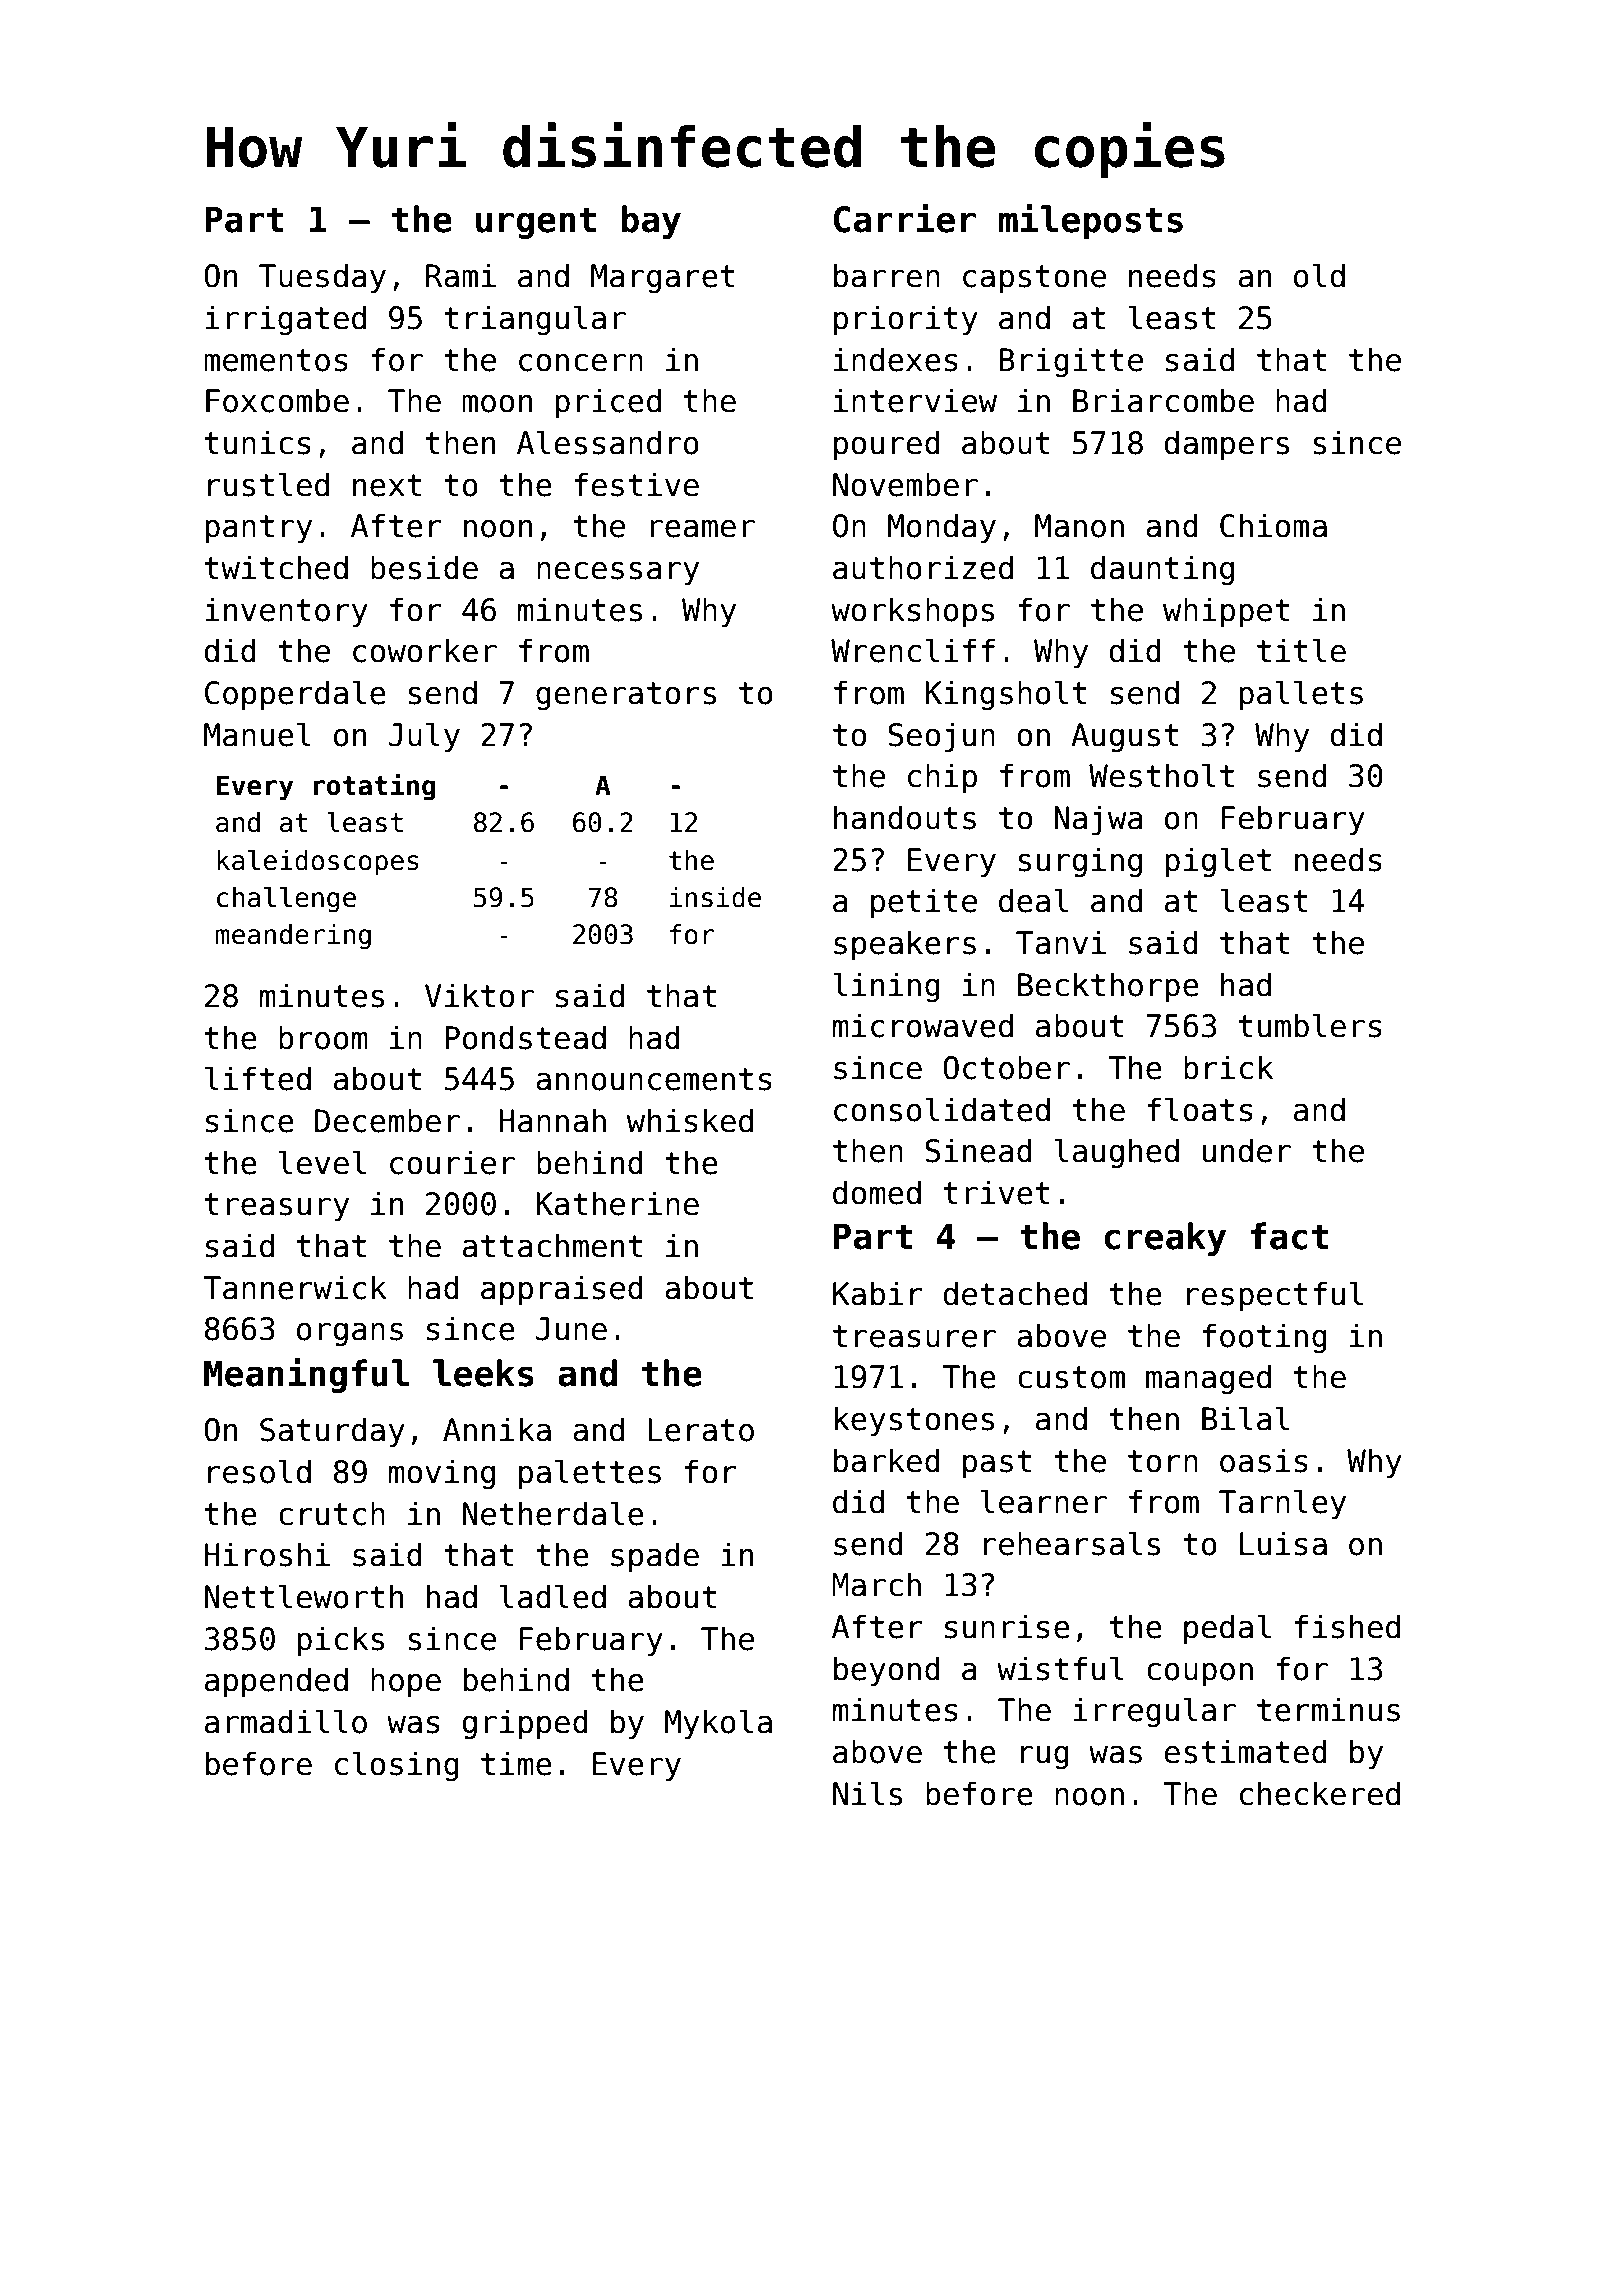  I want to click on Copperdale, so click(295, 695).
